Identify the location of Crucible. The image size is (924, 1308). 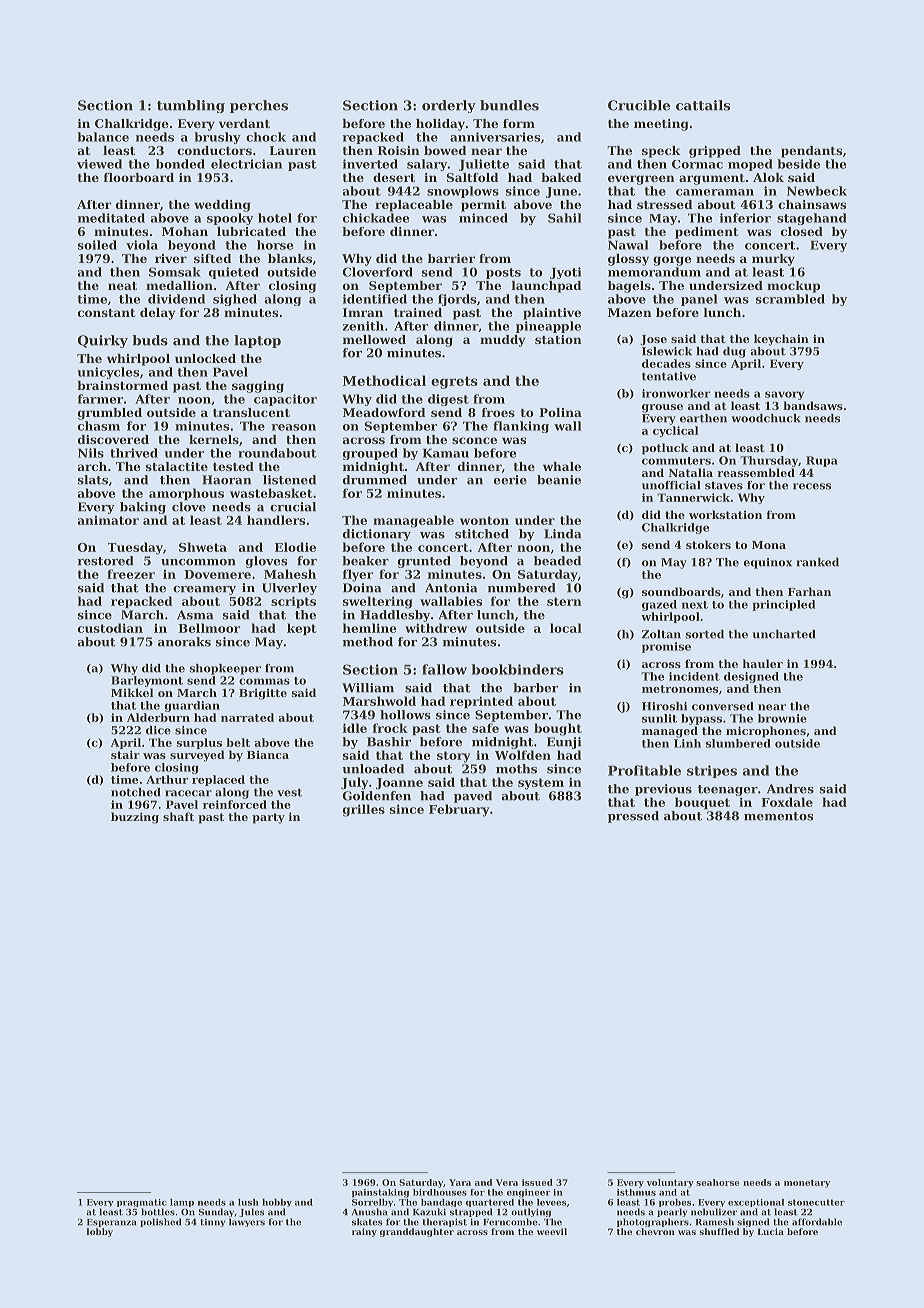
(639, 105).
